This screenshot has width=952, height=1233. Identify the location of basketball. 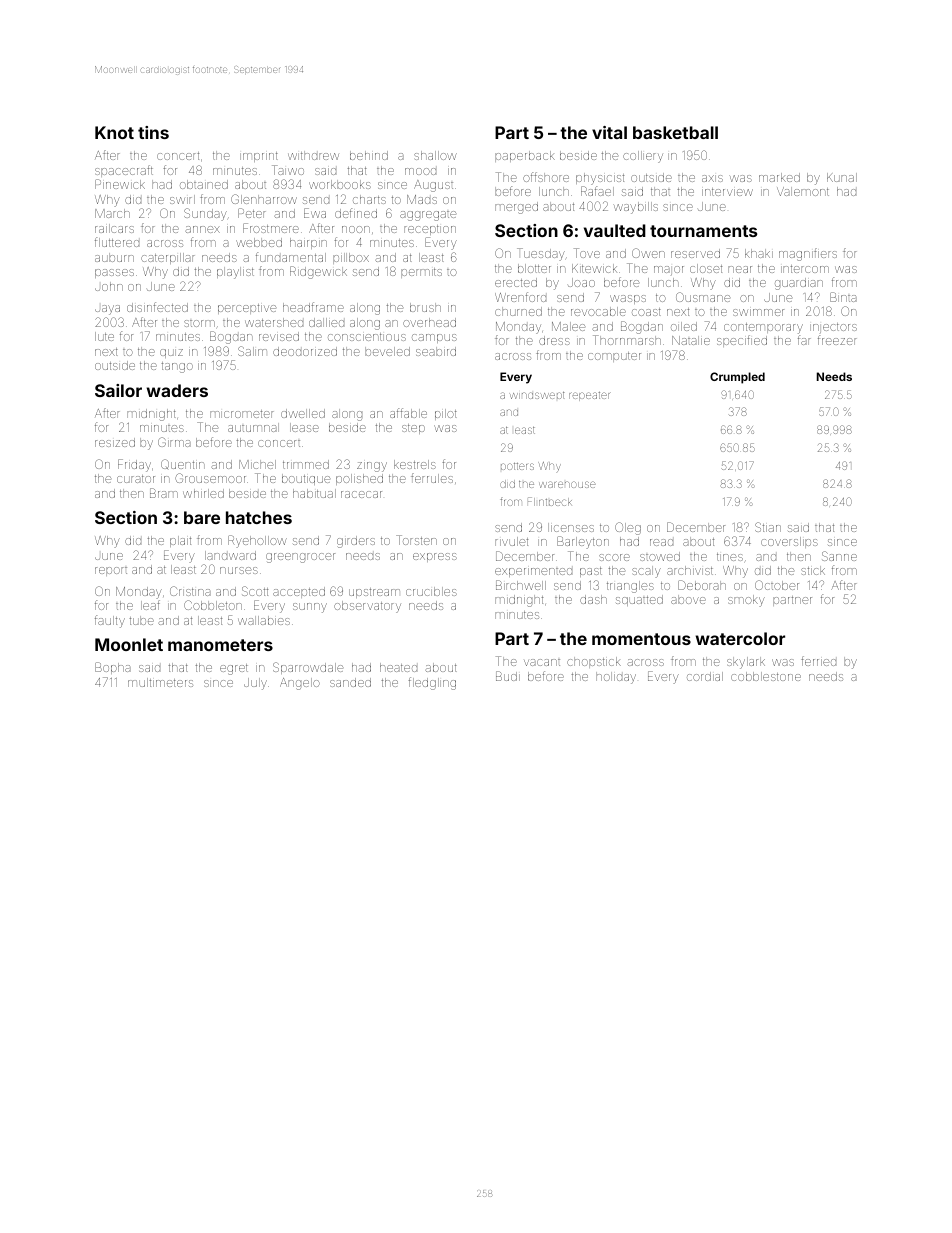
(675, 132).
